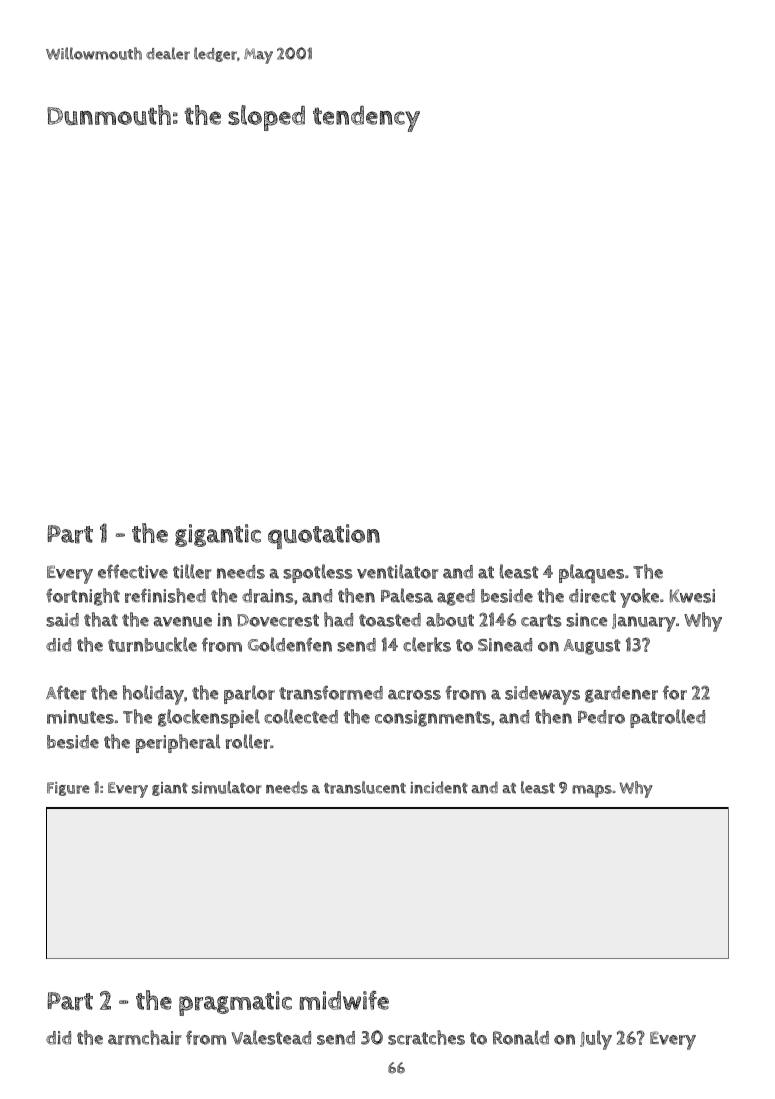 The height and width of the screenshot is (1099, 775). I want to click on gigantic, so click(218, 535).
